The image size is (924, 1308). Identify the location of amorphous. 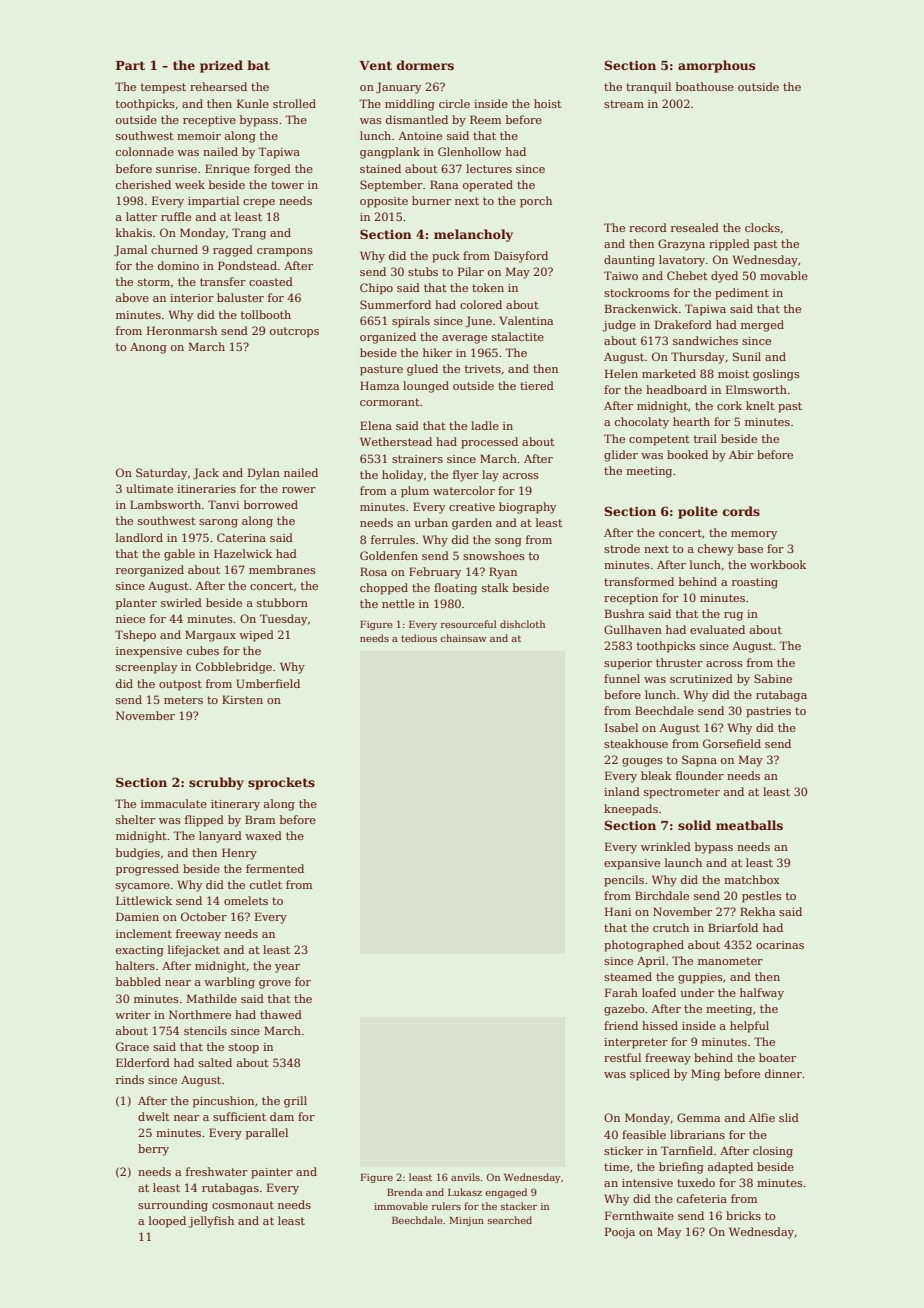
(716, 66).
